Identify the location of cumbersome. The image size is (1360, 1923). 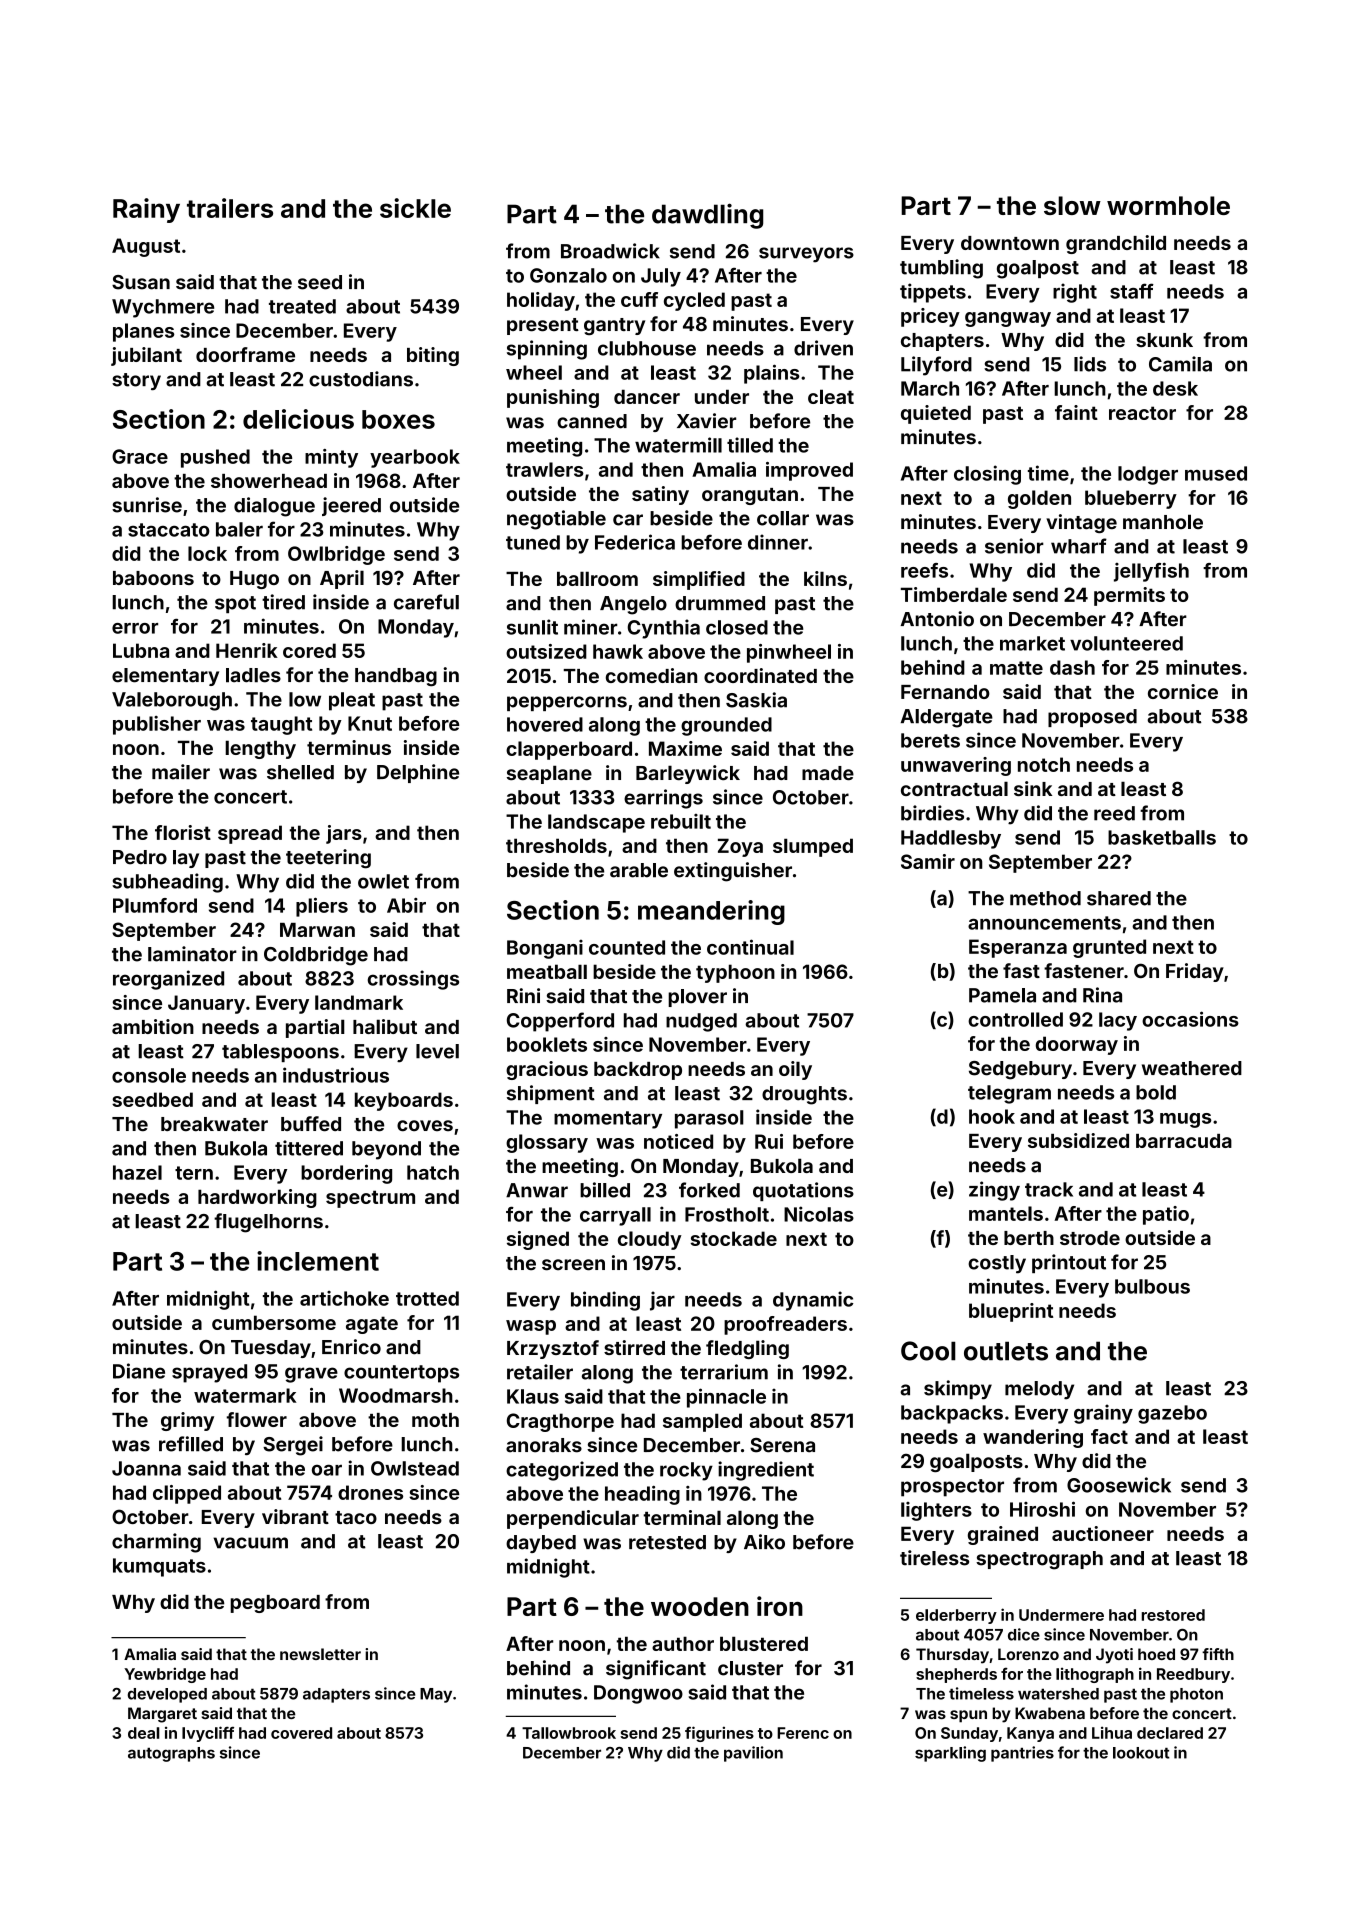
(274, 1322).
